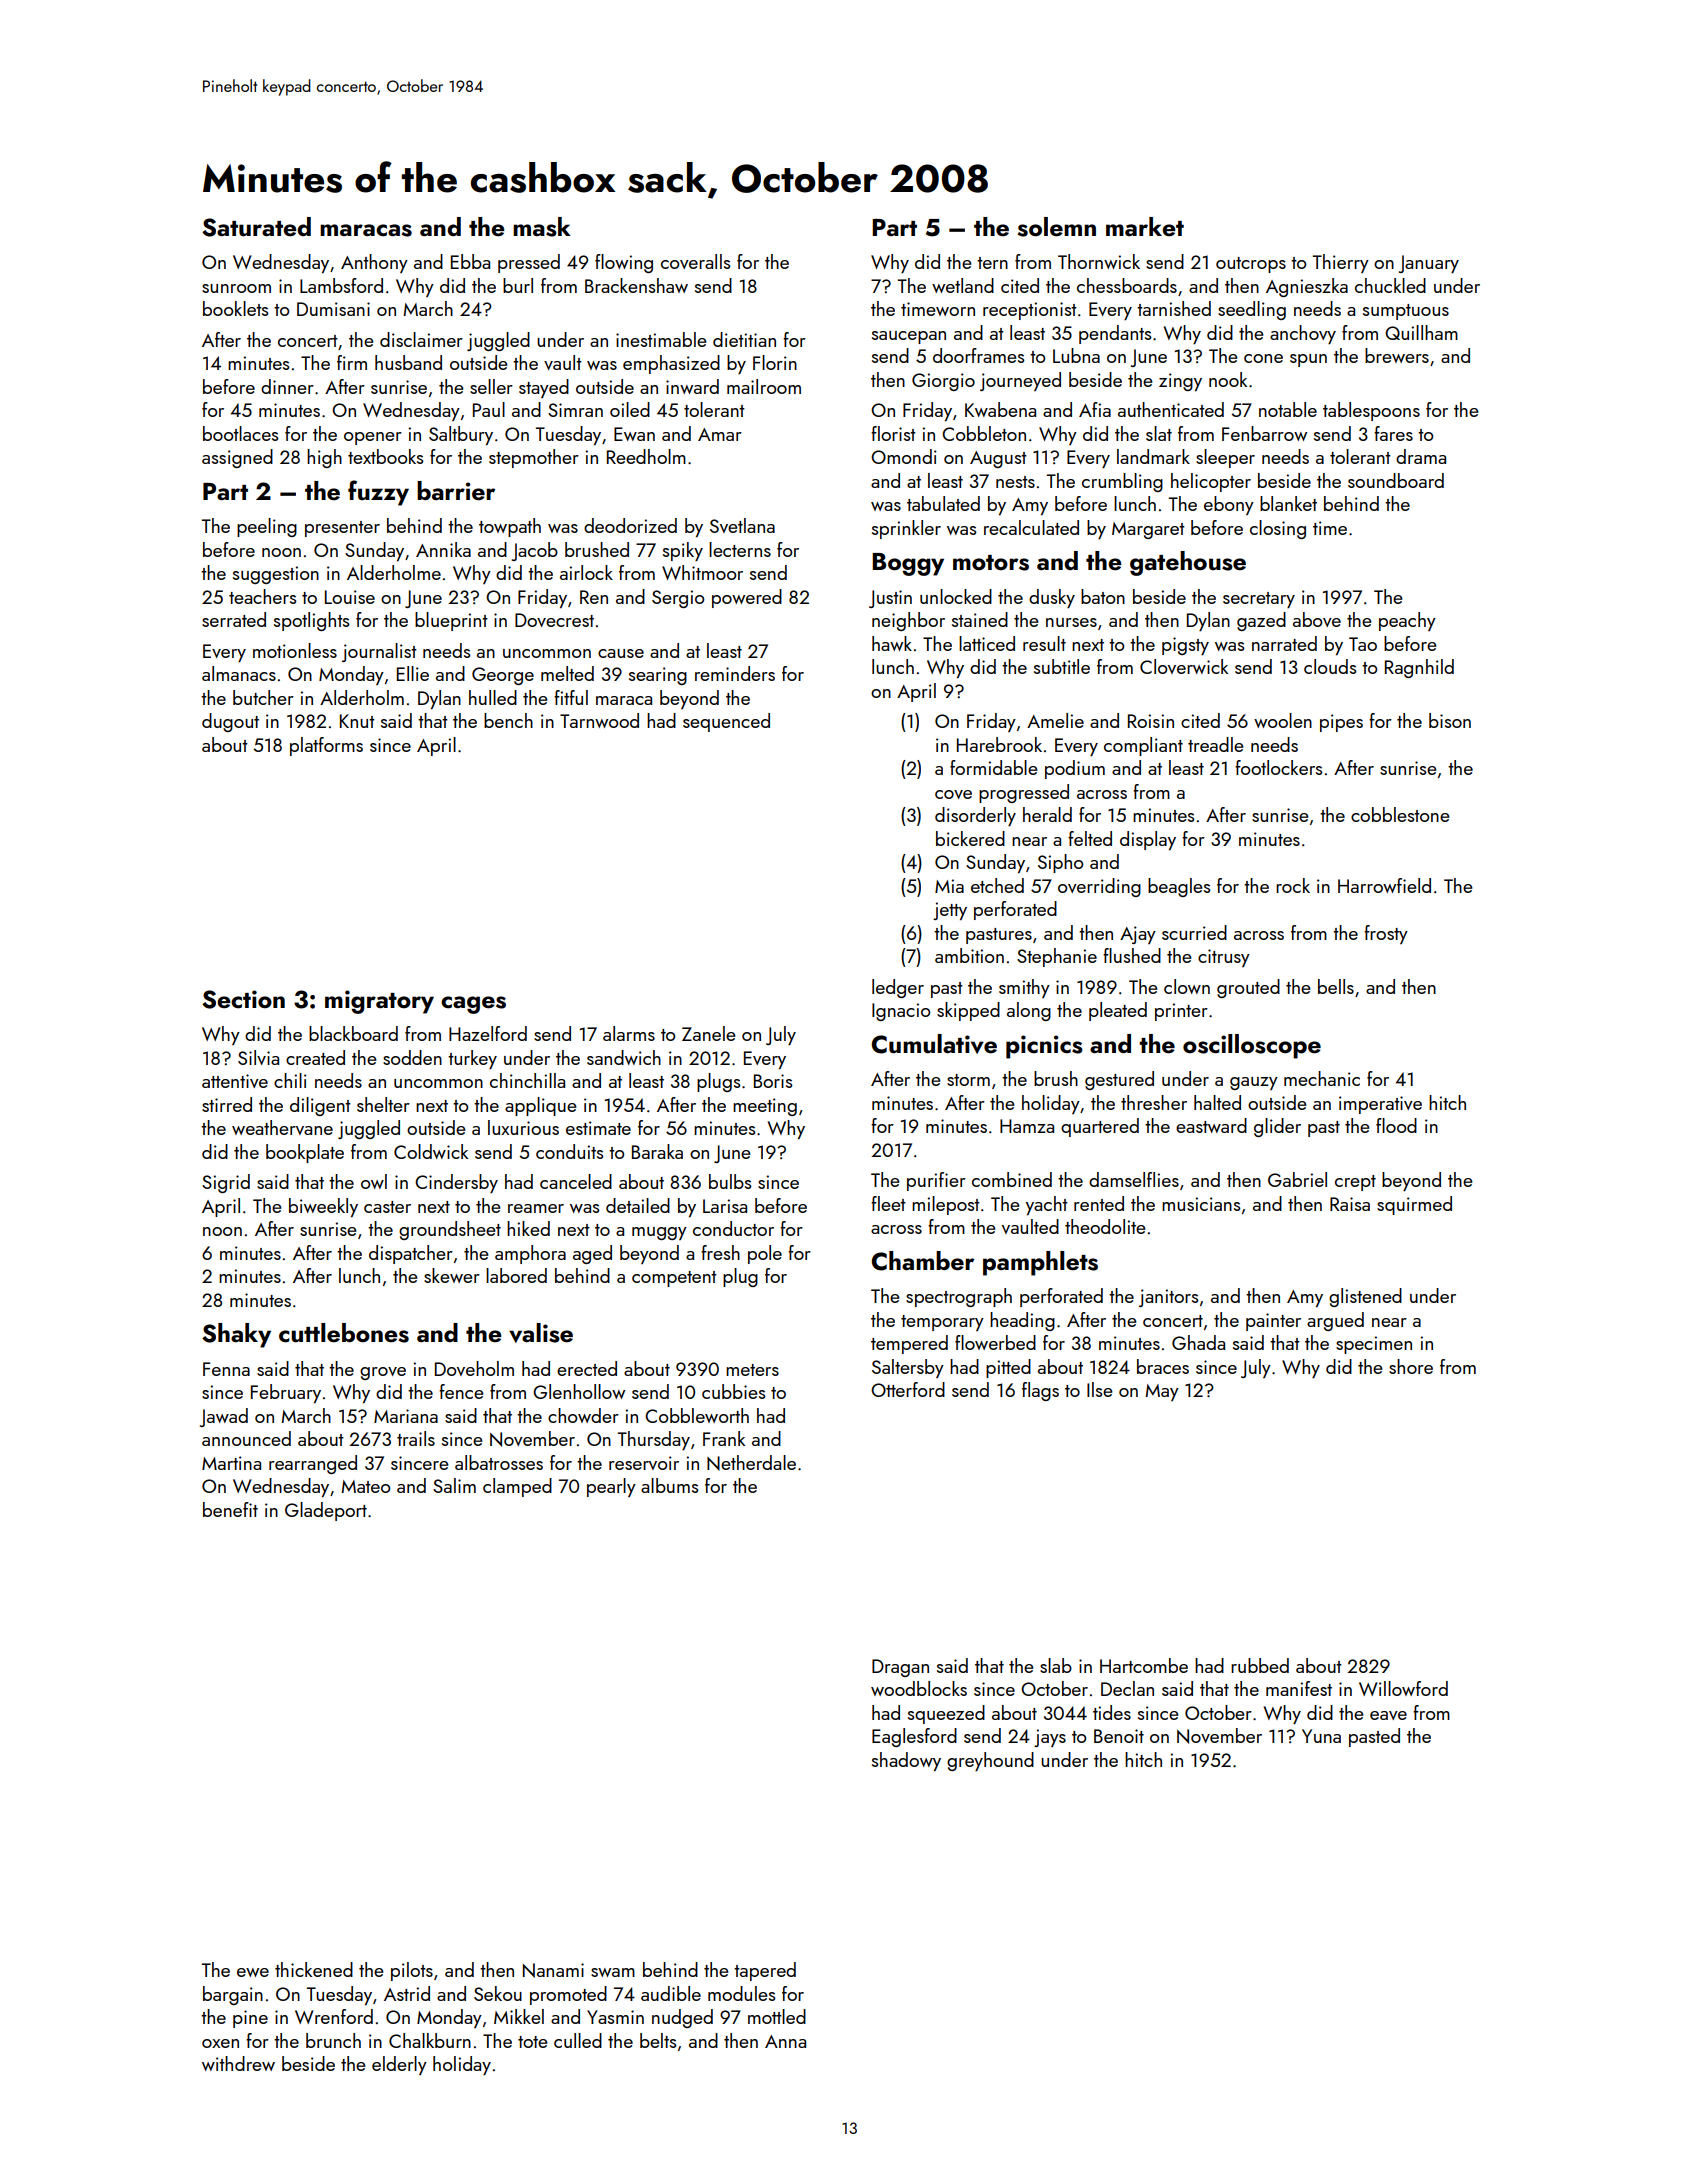 The width and height of the screenshot is (1683, 2178). I want to click on Harebrook, so click(999, 744).
